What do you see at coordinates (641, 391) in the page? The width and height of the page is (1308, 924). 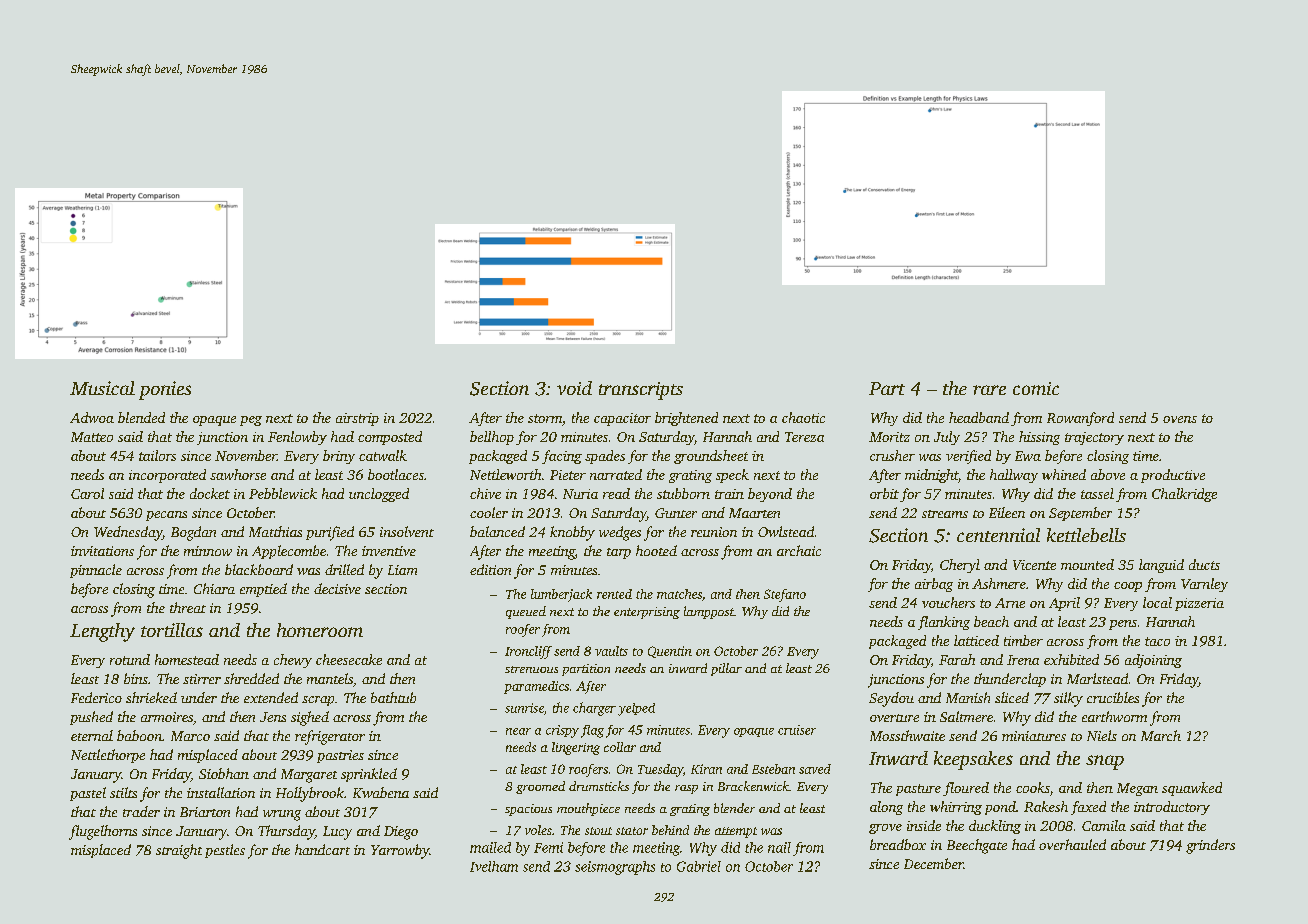 I see `transcripts` at bounding box center [641, 391].
